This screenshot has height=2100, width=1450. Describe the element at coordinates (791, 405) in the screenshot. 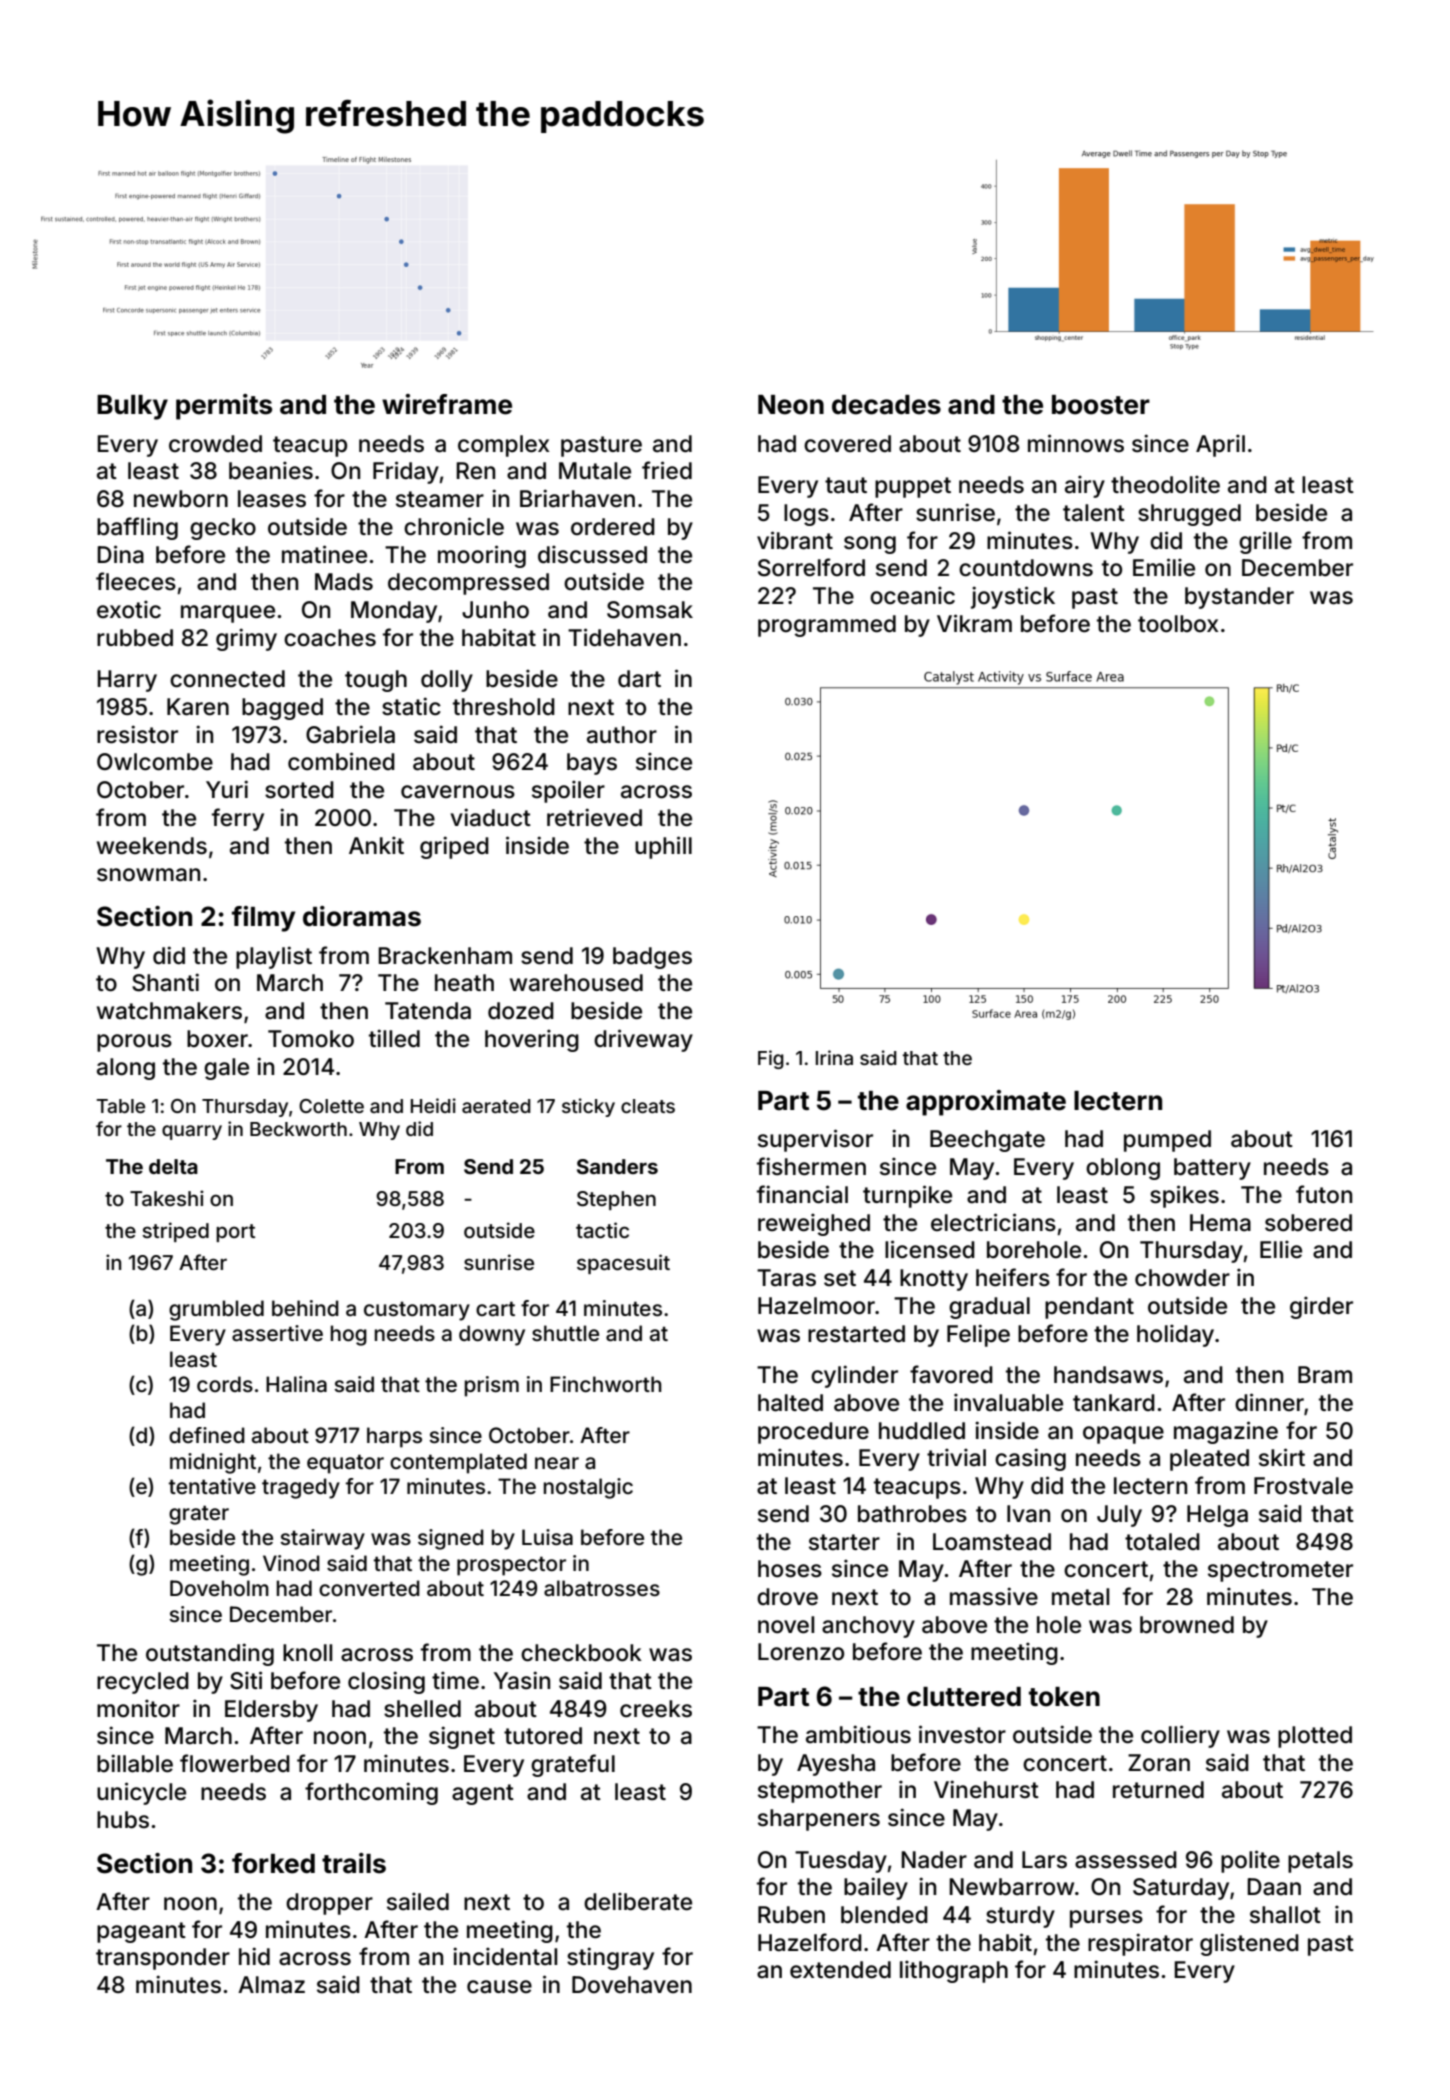

I see `Neon` at that location.
